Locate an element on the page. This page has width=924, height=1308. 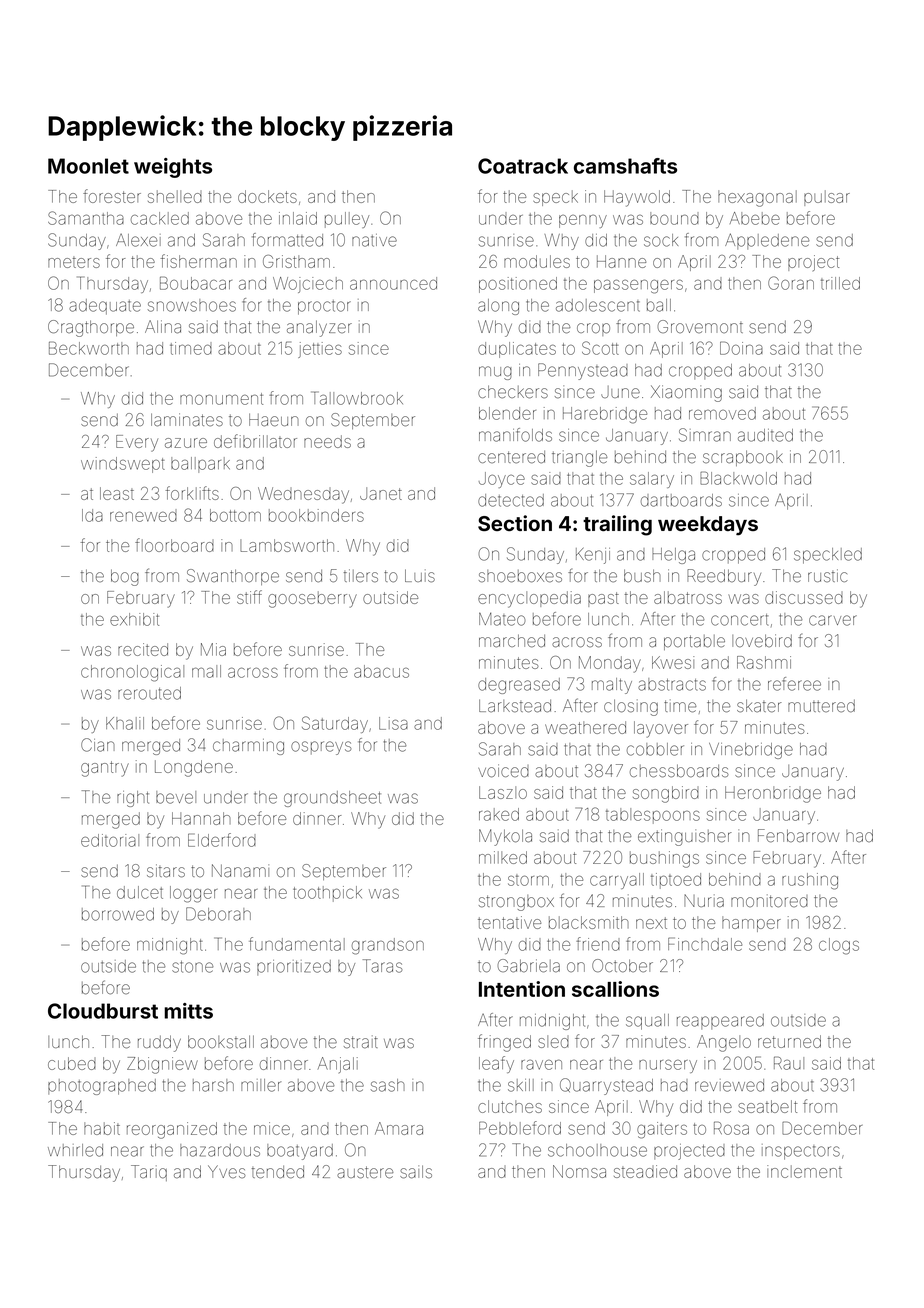
dockets is located at coordinates (267, 196).
